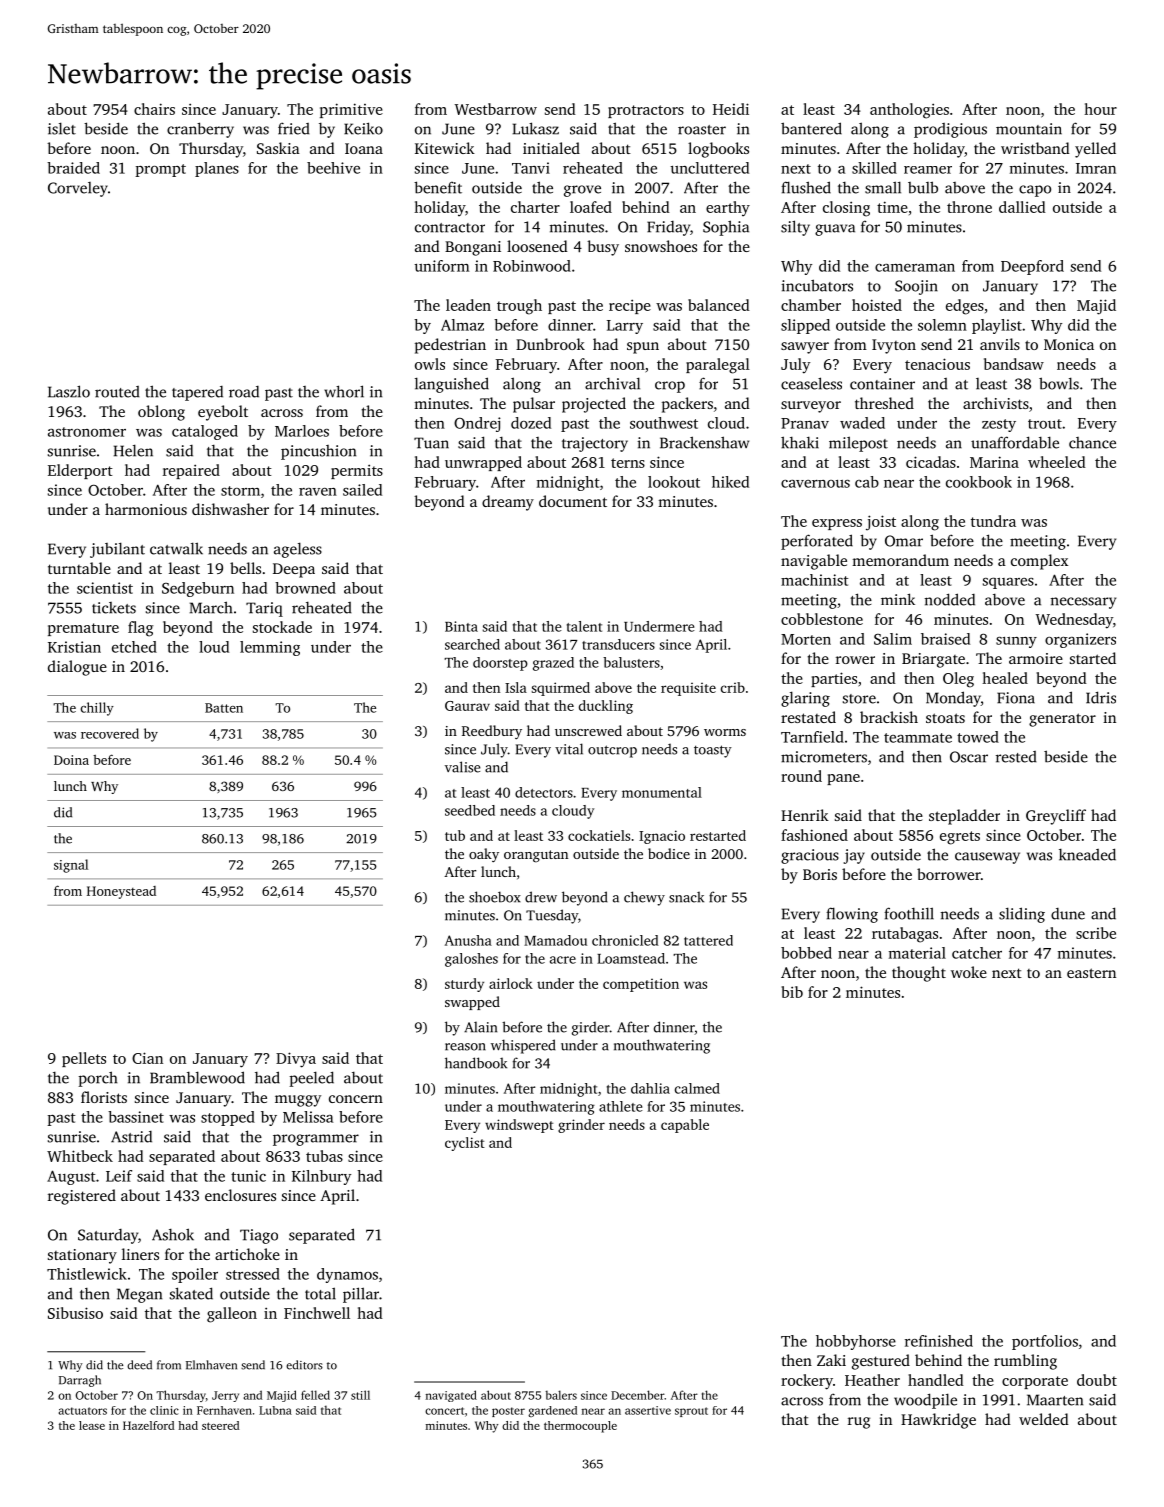 The height and width of the screenshot is (1507, 1164). What do you see at coordinates (444, 1411) in the screenshot?
I see `concert` at bounding box center [444, 1411].
